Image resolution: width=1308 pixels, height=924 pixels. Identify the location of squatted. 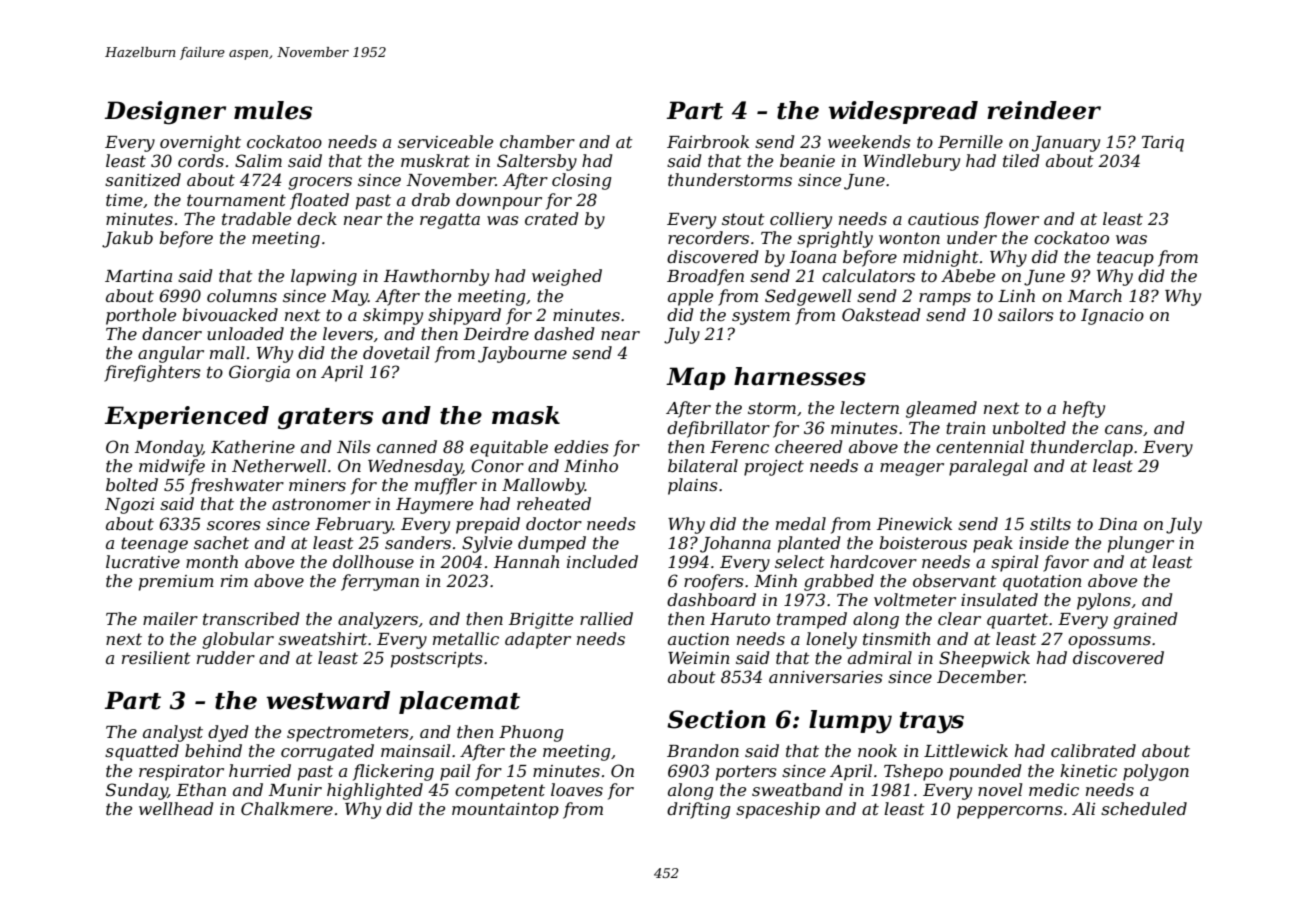
(142, 752).
